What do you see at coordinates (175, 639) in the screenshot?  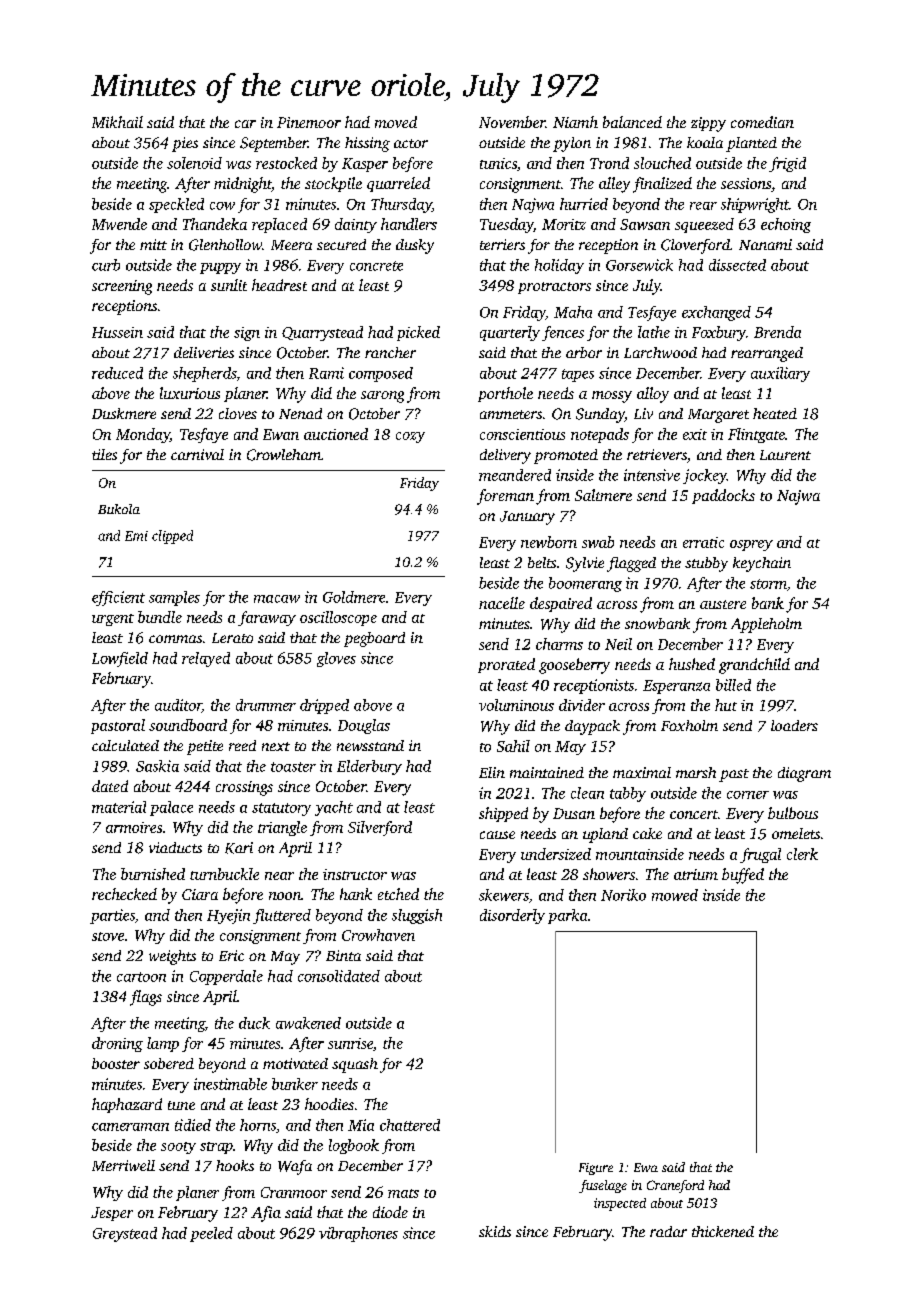 I see `commas` at bounding box center [175, 639].
